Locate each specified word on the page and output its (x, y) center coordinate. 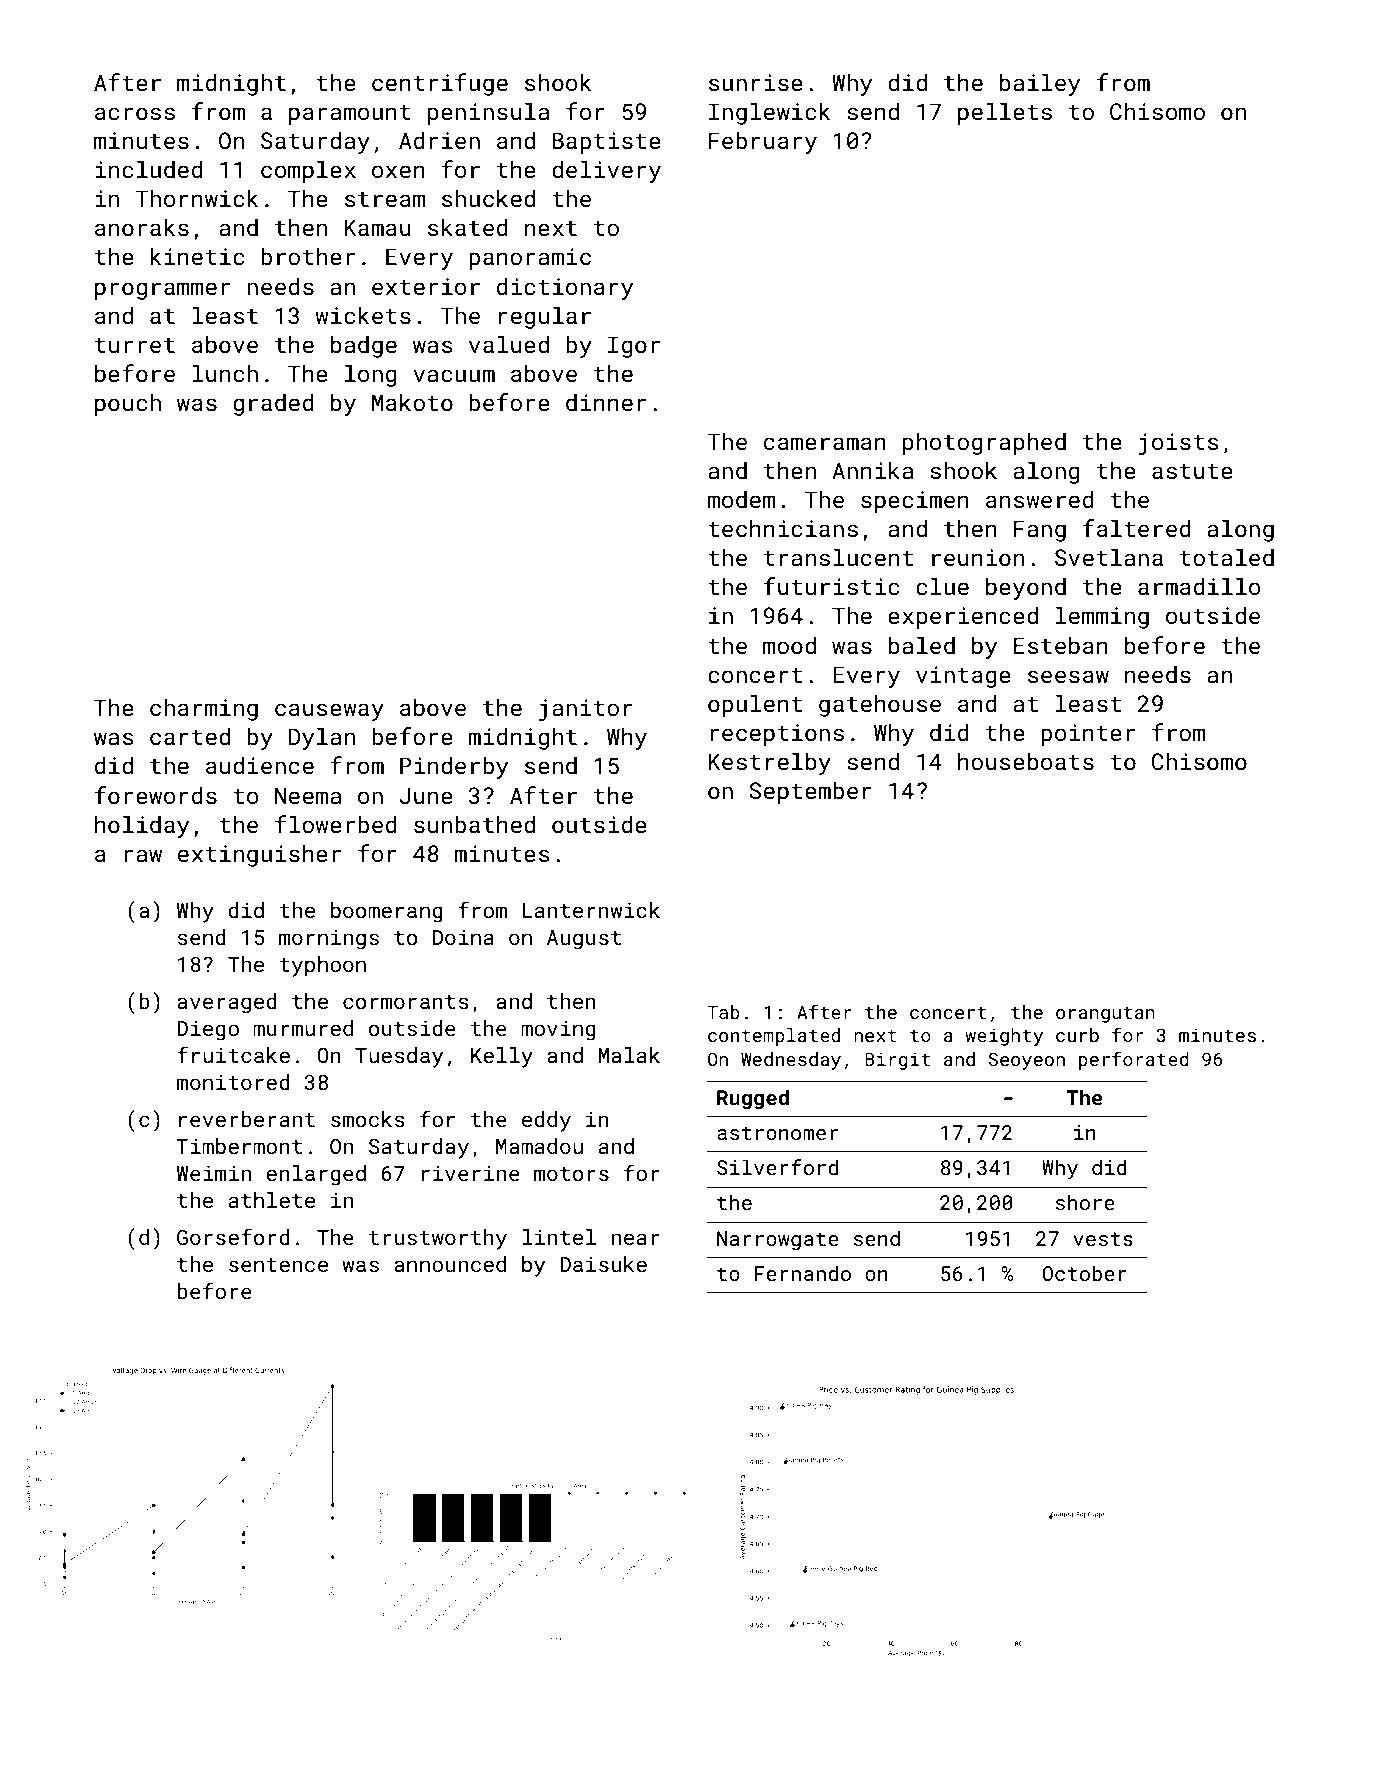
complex (308, 171)
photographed (984, 443)
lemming (1102, 617)
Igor (634, 347)
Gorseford (233, 1236)
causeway (329, 712)
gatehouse (880, 705)
